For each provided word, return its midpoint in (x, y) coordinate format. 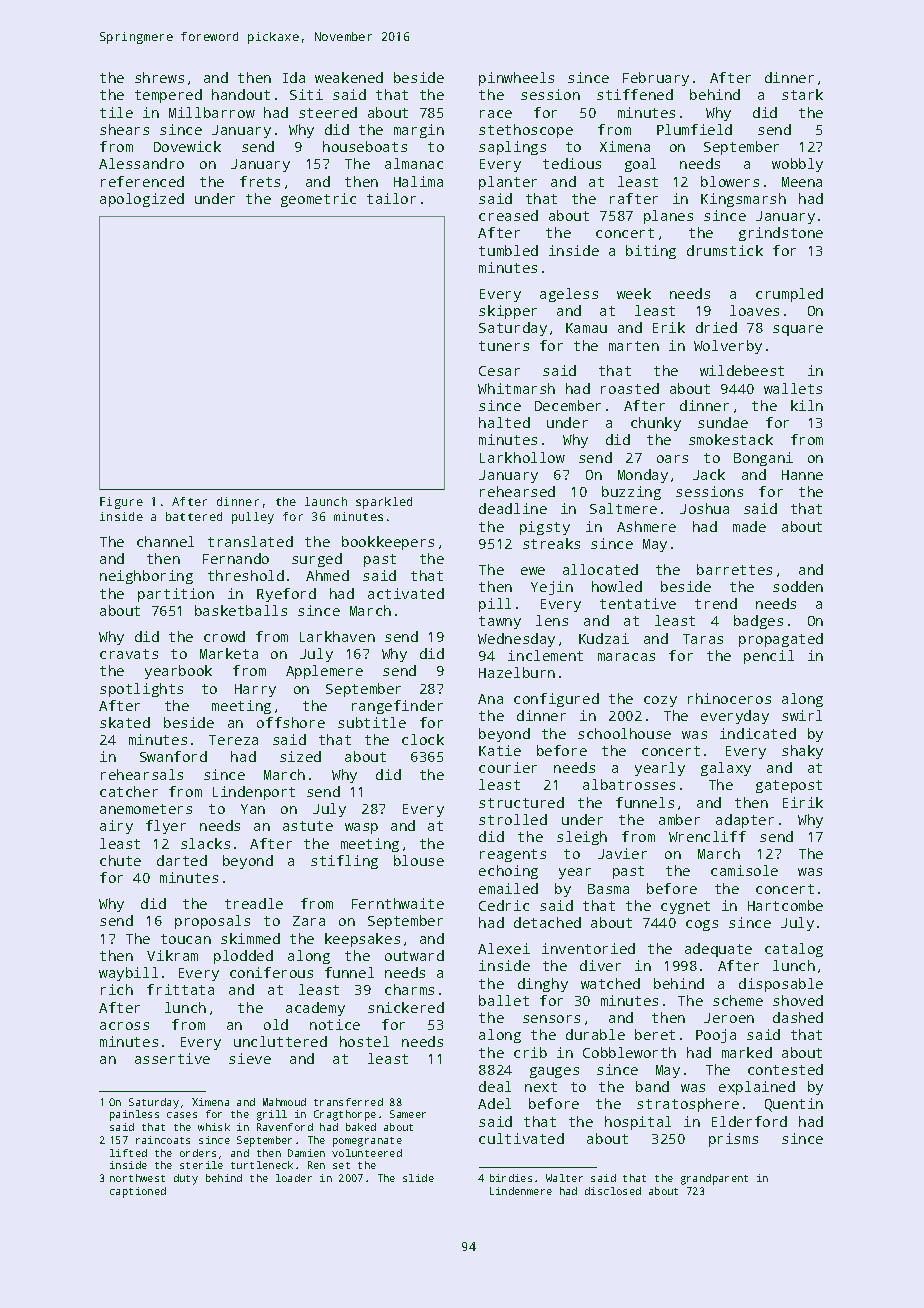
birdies (511, 1178)
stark (802, 94)
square (798, 330)
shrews (159, 77)
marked (747, 1052)
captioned (138, 1192)
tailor (391, 198)
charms (409, 989)
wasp (361, 828)
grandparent (714, 1179)
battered (194, 516)
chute (120, 860)
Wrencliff (707, 836)
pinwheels (516, 79)
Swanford (173, 756)
